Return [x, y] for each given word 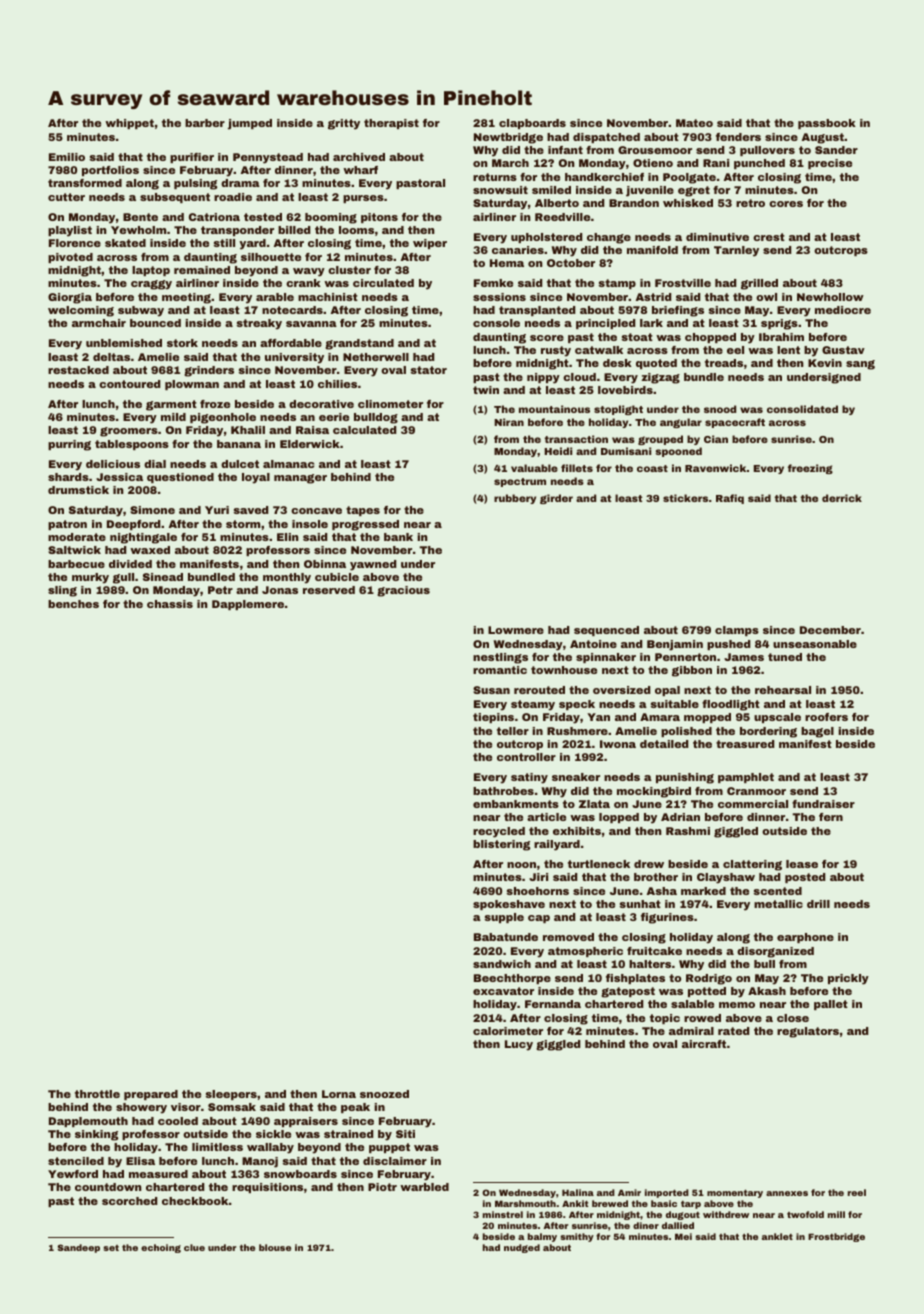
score [547, 338]
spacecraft [735, 423]
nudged [522, 1248]
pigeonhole [223, 418]
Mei [683, 1236]
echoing [161, 1248]
